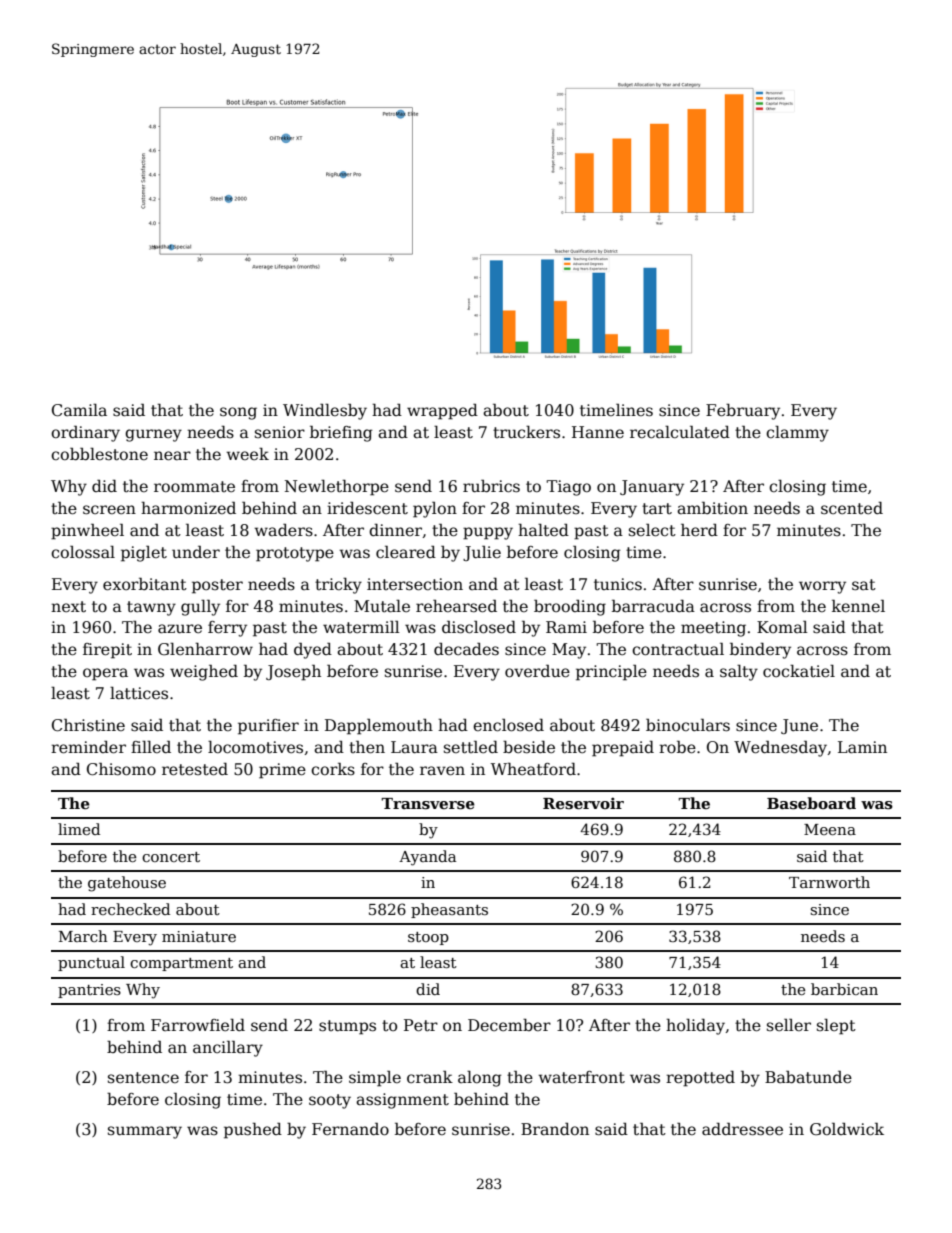 The width and height of the screenshot is (952, 1233). Describe the element at coordinates (313, 650) in the screenshot. I see `dyed` at that location.
